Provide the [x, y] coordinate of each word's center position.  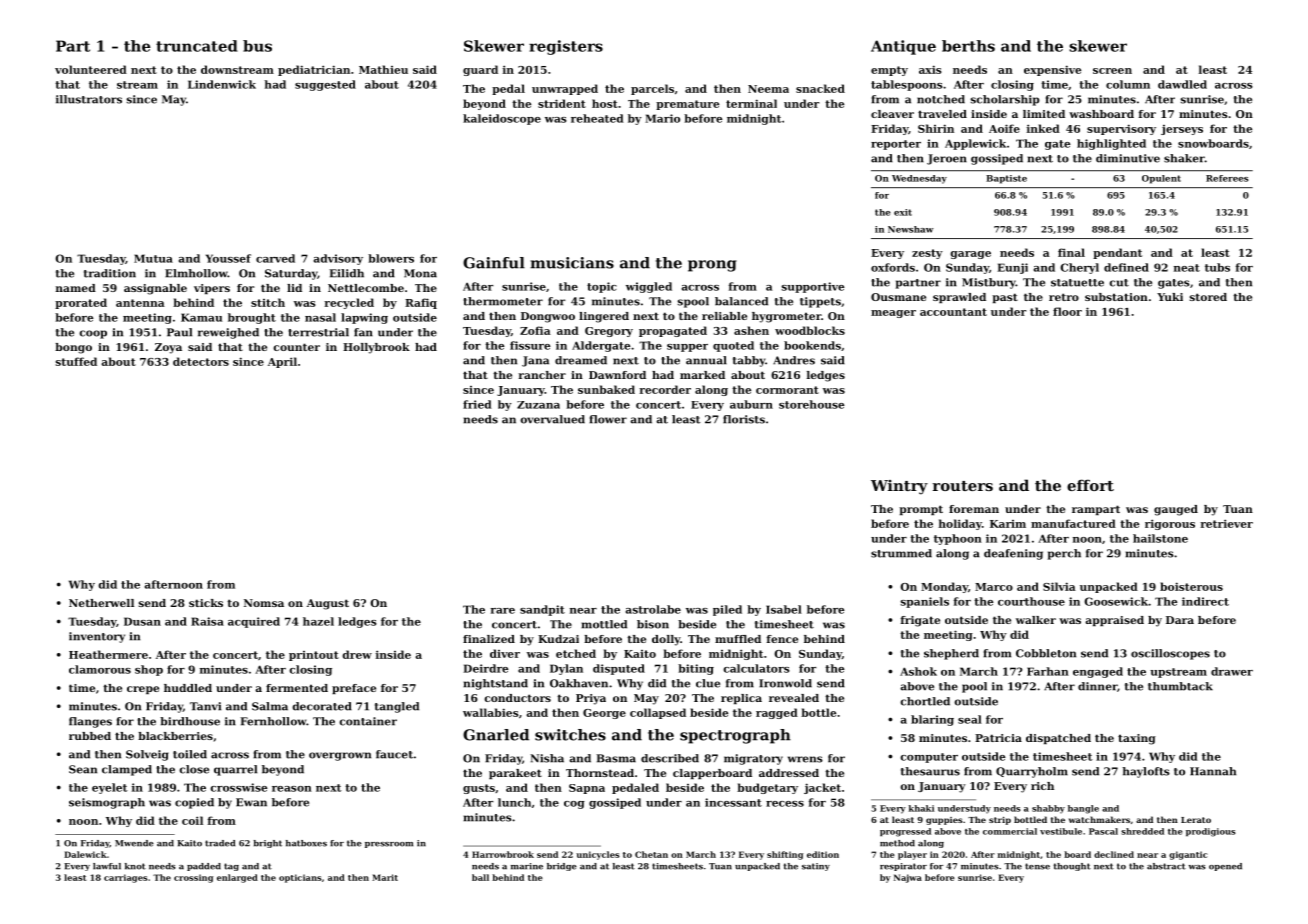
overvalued [552, 419]
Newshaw [910, 229]
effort [1090, 485]
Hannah [1213, 771]
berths [968, 46]
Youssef [228, 258]
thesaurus [930, 771]
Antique [903, 47]
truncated [197, 46]
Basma [616, 758]
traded [220, 843]
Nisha [547, 758]
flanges [90, 722]
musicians [572, 263]
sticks [206, 603]
